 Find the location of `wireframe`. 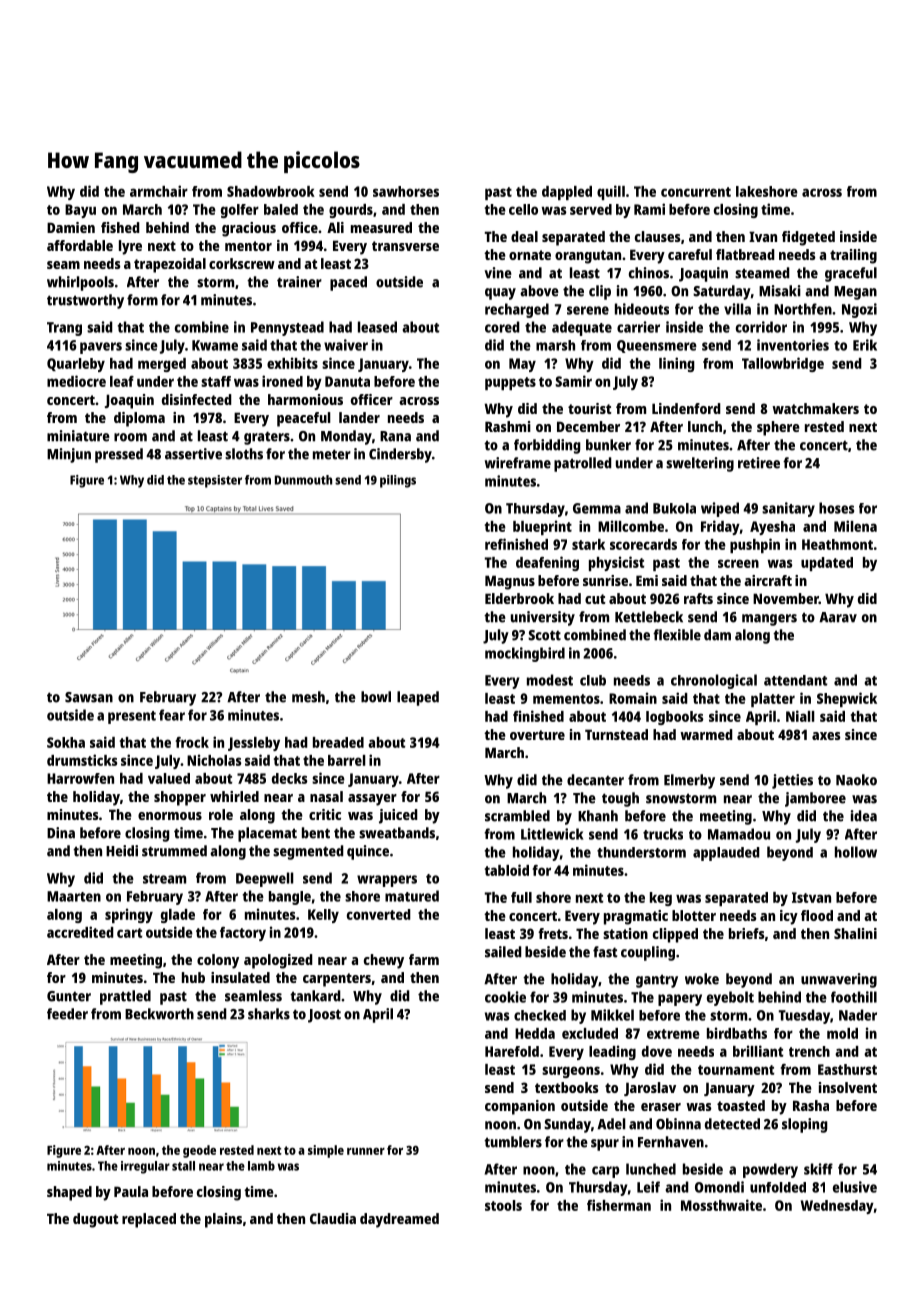

wireframe is located at coordinates (518, 463).
